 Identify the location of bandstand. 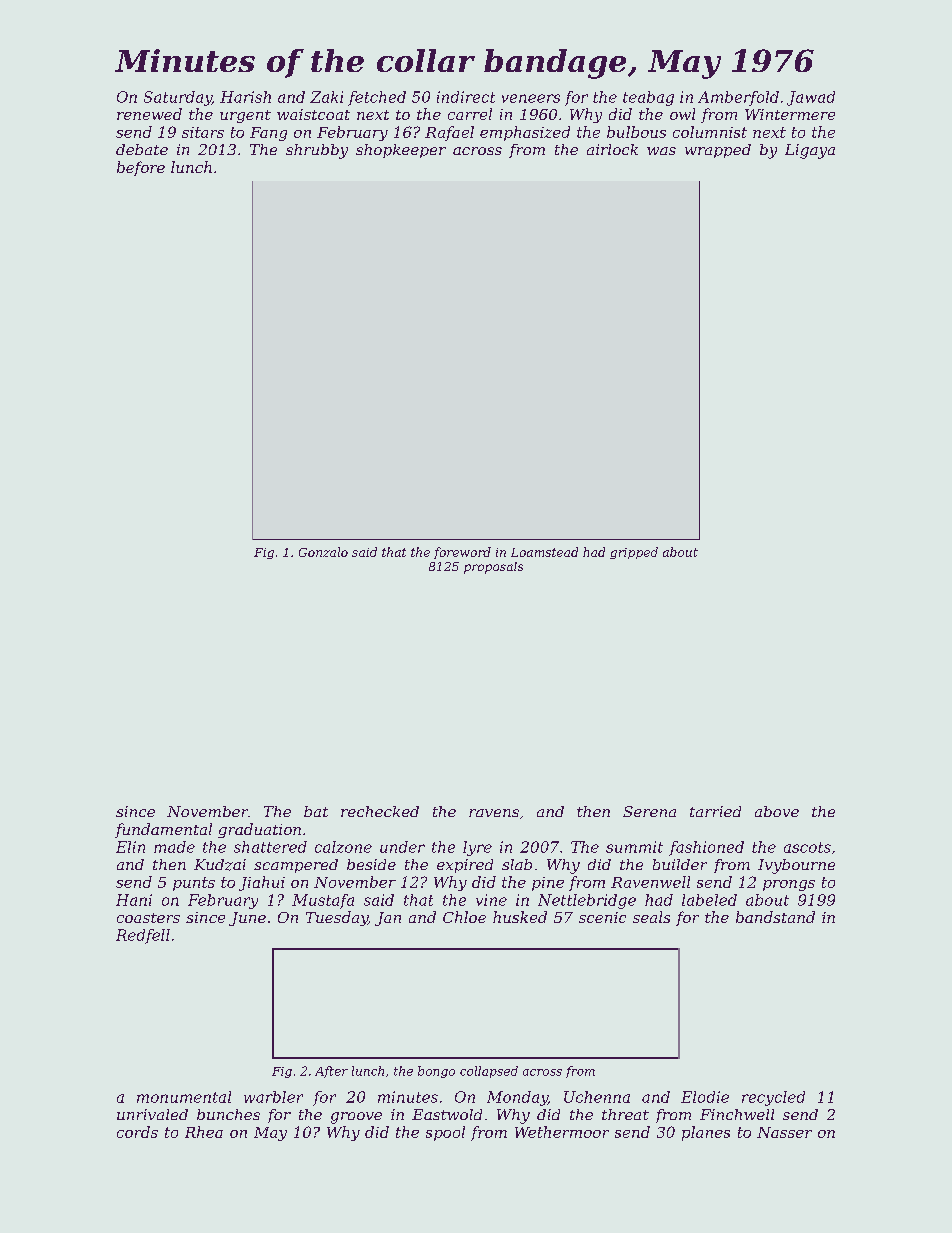
(775, 917).
